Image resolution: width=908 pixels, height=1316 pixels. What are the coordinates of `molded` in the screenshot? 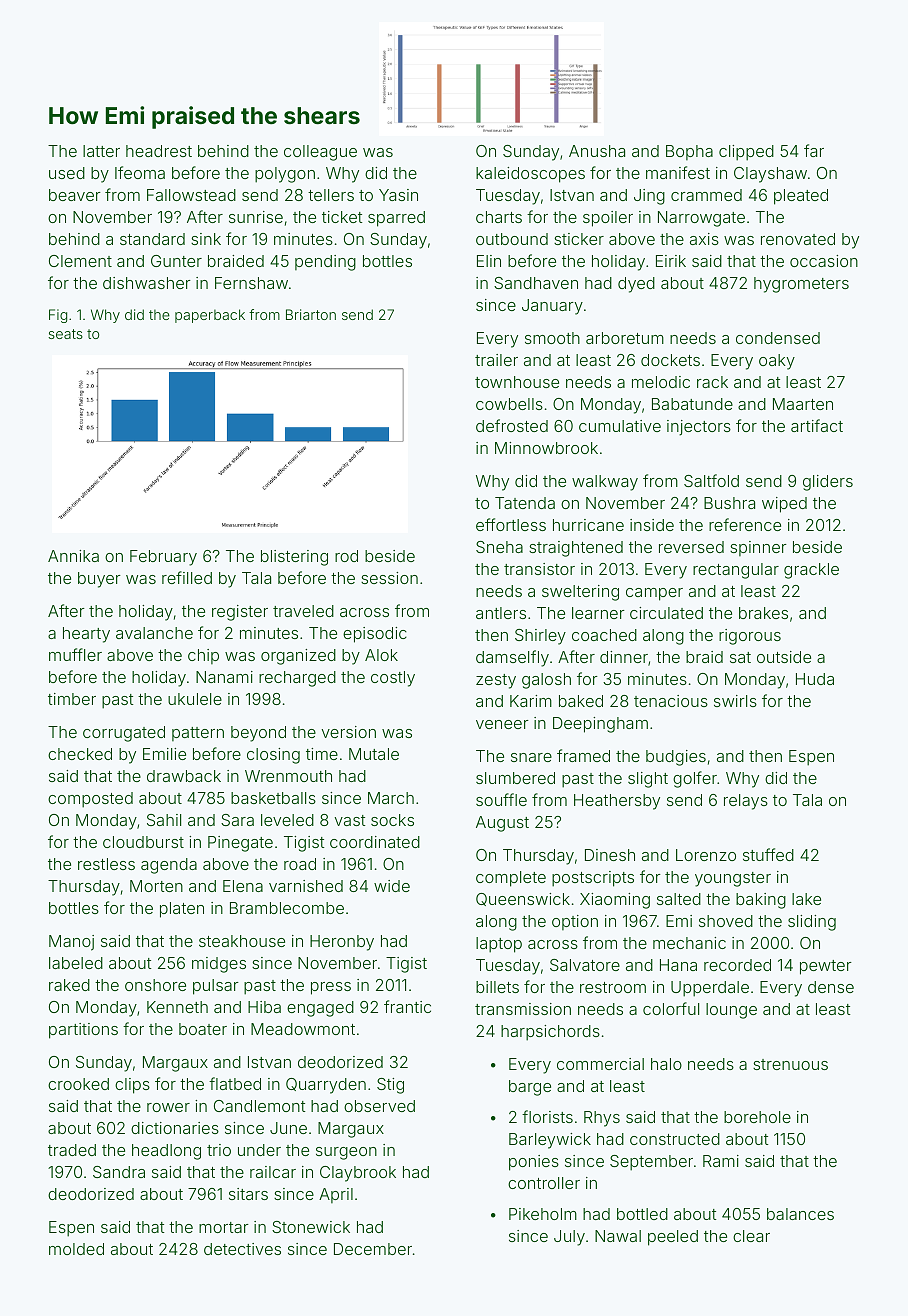 It's located at (76, 1249).
